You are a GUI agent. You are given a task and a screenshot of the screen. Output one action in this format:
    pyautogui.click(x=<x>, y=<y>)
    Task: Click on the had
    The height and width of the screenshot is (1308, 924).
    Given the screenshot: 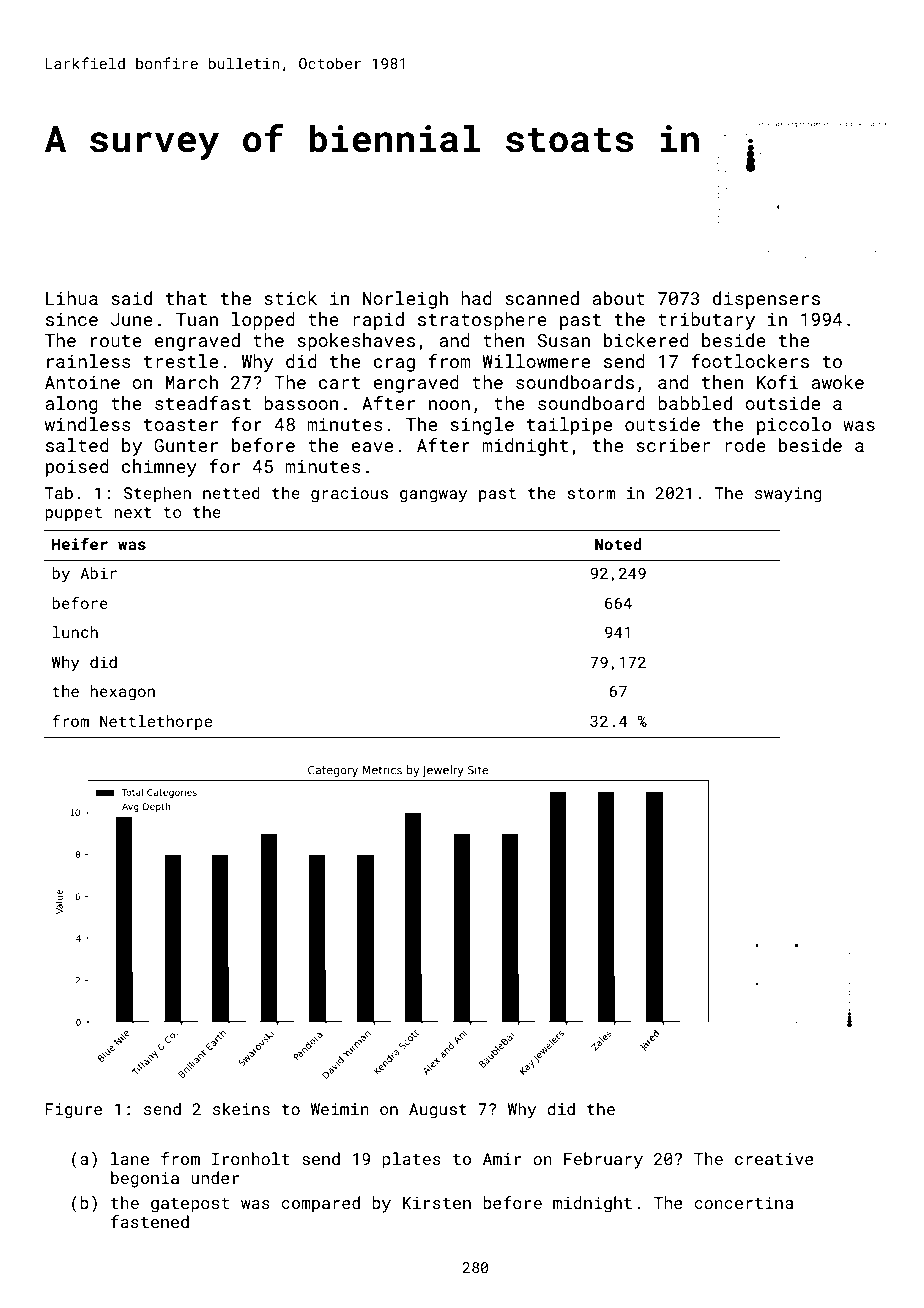 What is the action you would take?
    pyautogui.click(x=476, y=298)
